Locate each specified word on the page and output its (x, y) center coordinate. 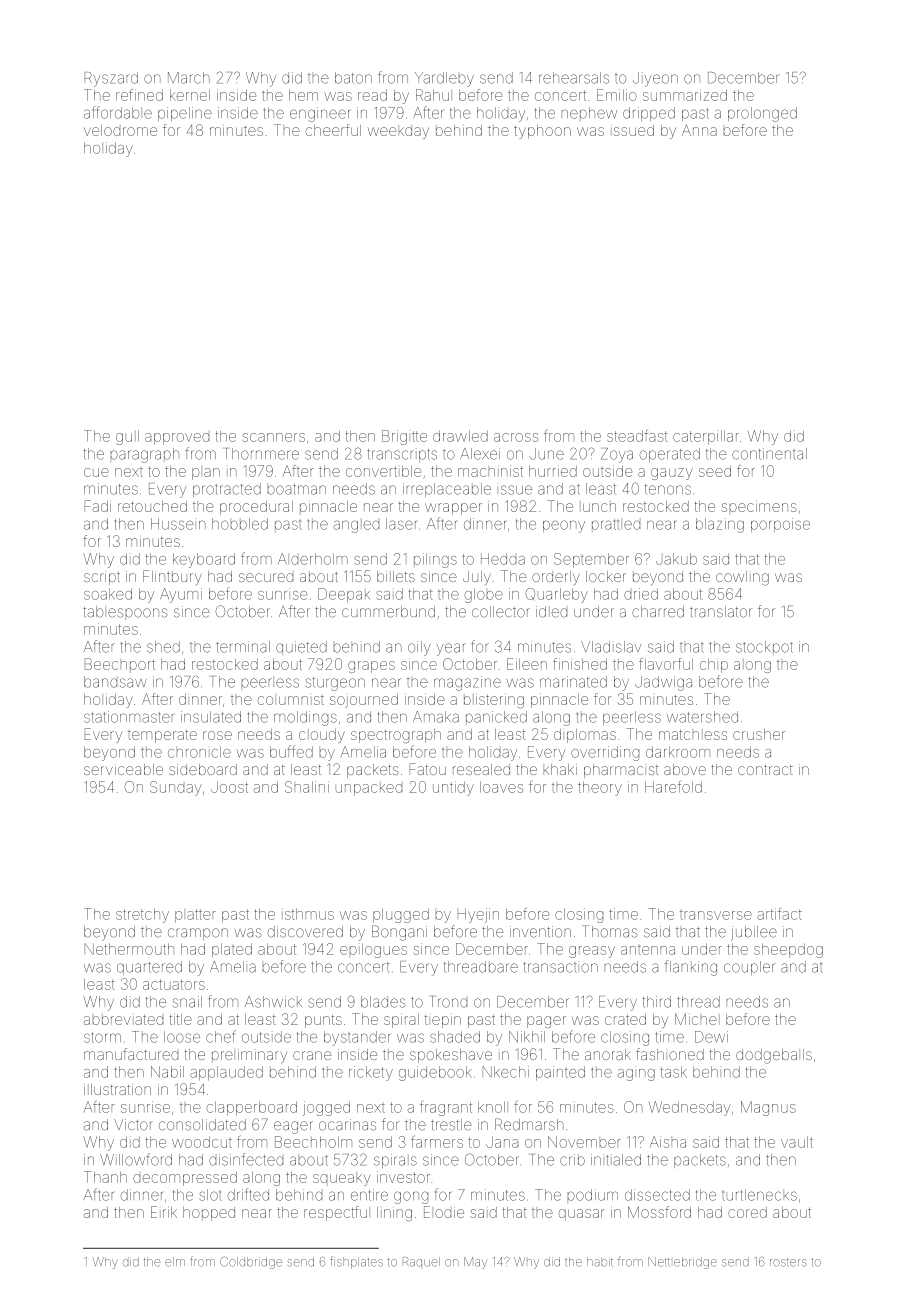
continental (769, 454)
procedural (256, 508)
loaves (501, 787)
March (189, 78)
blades (383, 1002)
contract (765, 770)
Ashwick (273, 1002)
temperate (162, 736)
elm (175, 1262)
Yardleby (444, 79)
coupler (749, 968)
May (475, 1263)
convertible (383, 471)
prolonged (762, 114)
